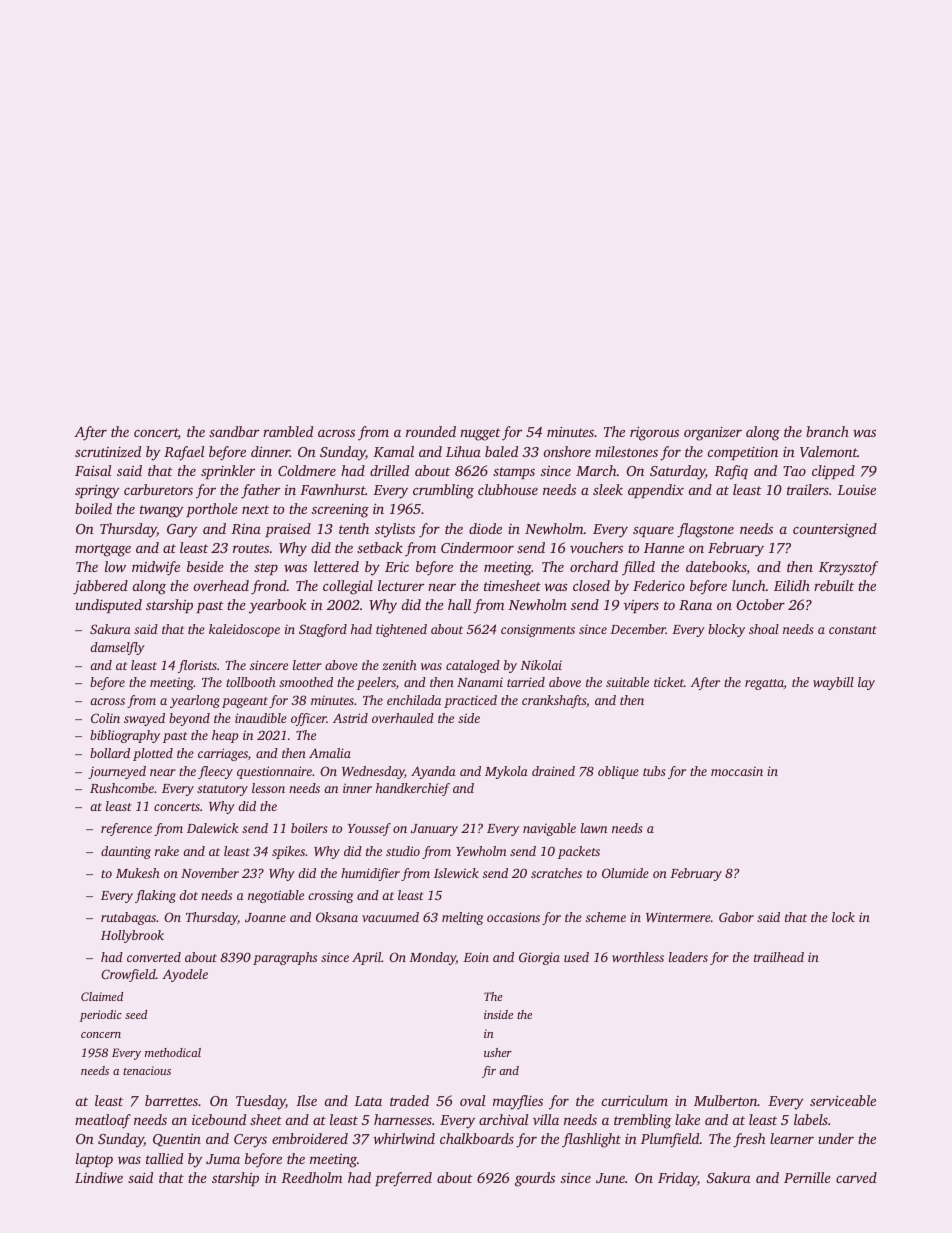 The image size is (952, 1233). I want to click on shoal, so click(764, 629).
